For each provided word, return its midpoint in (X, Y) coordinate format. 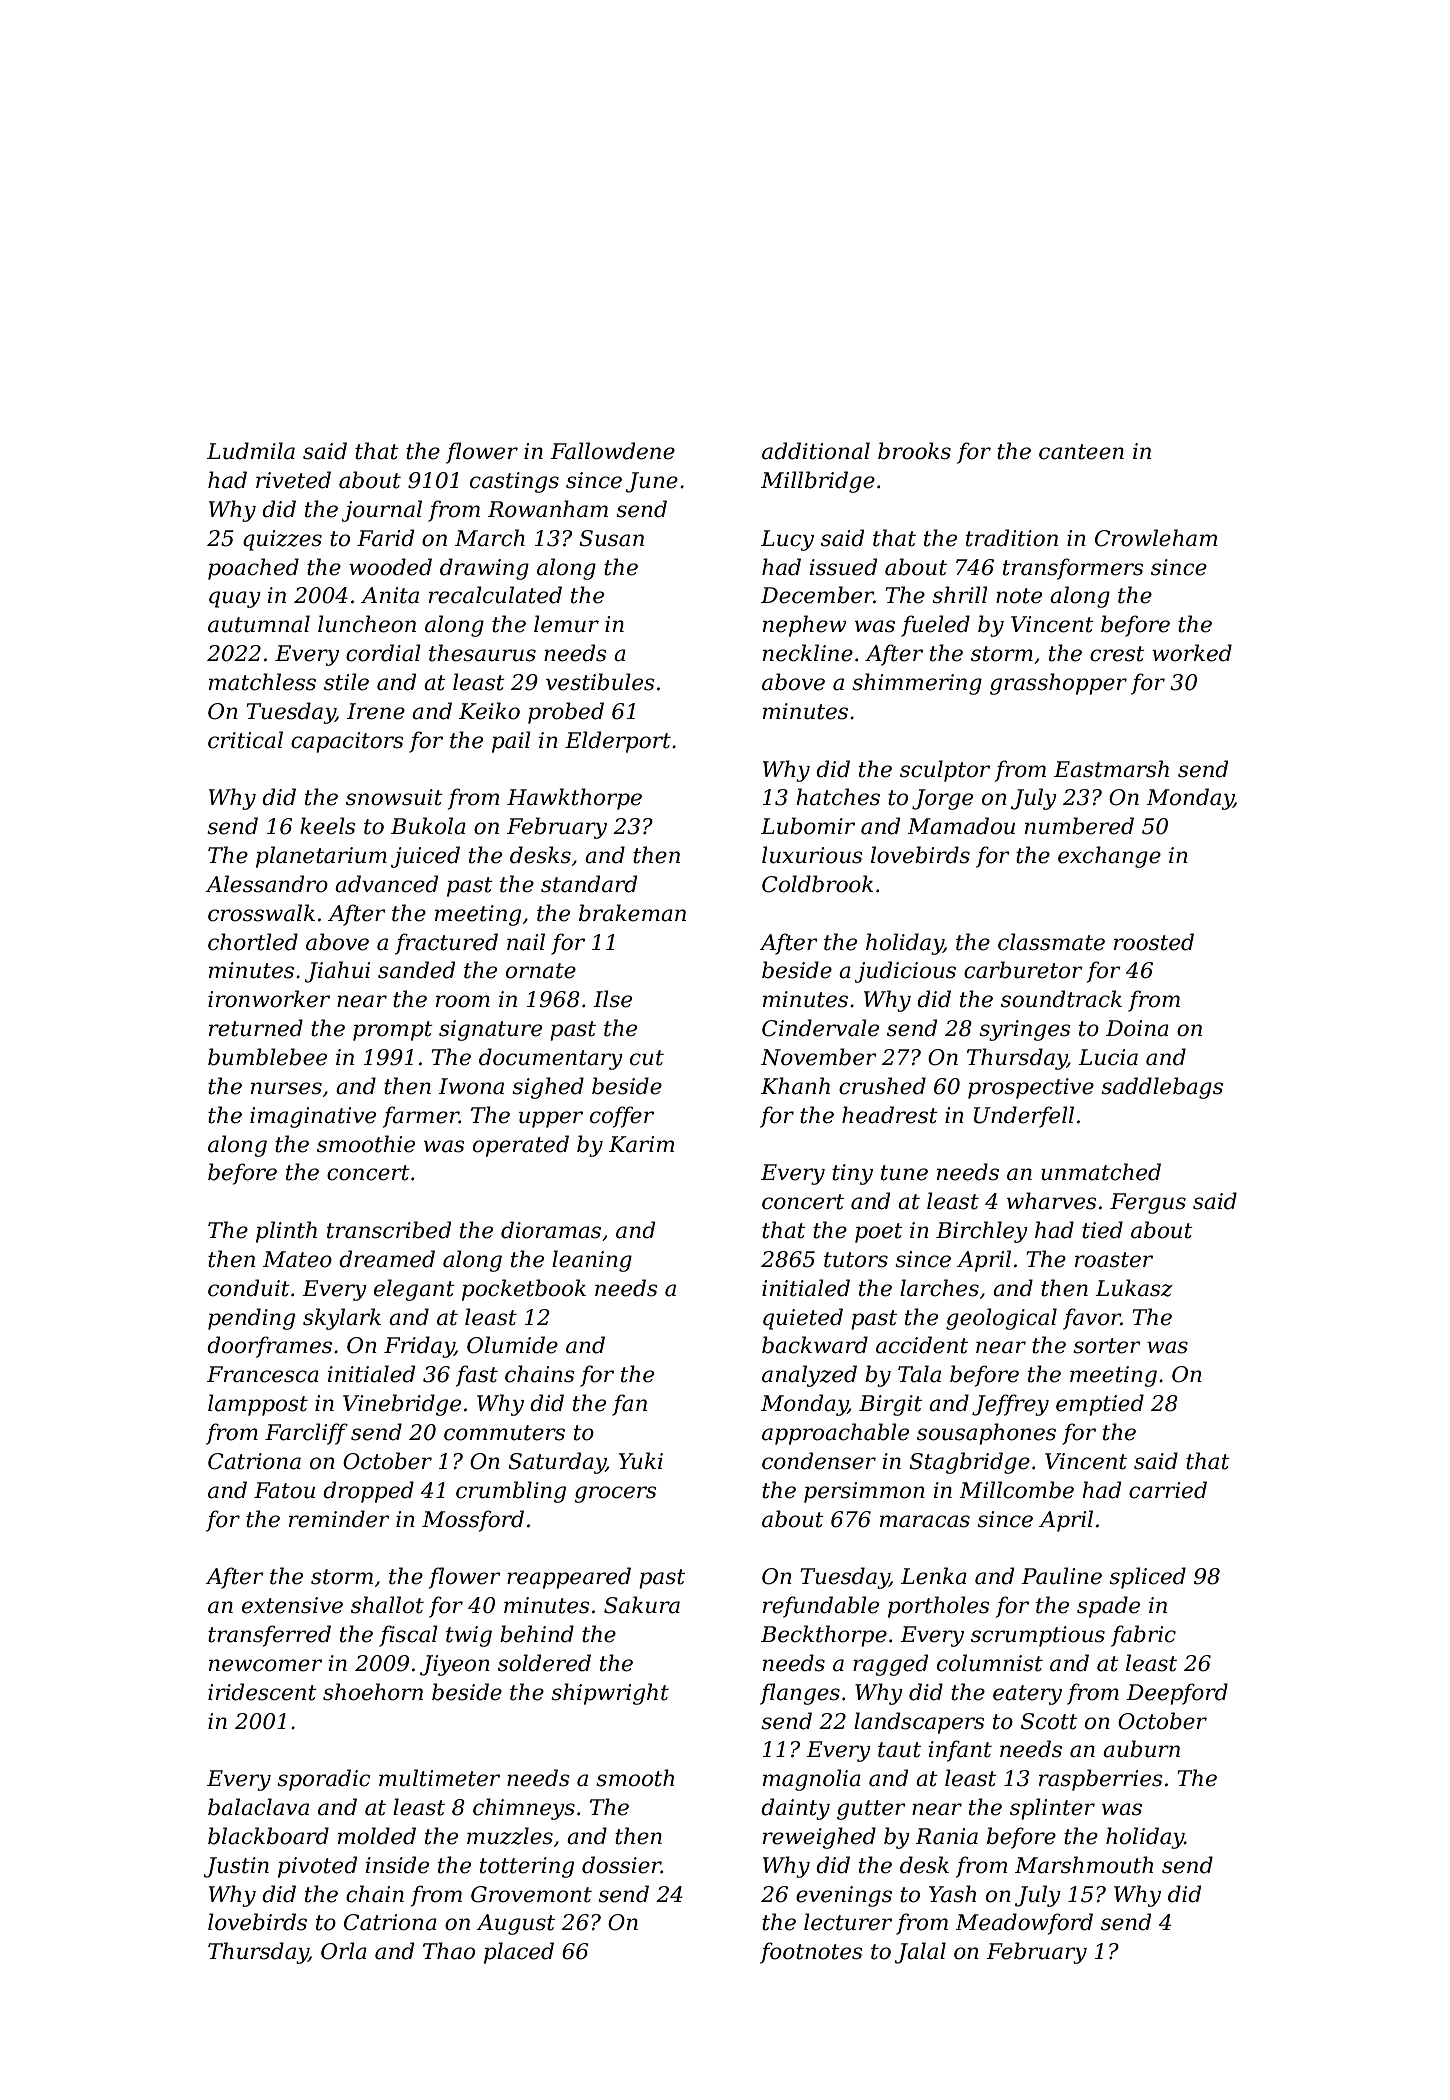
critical (245, 740)
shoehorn (373, 1692)
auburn (1141, 1749)
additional (816, 451)
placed (519, 1953)
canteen (1081, 452)
